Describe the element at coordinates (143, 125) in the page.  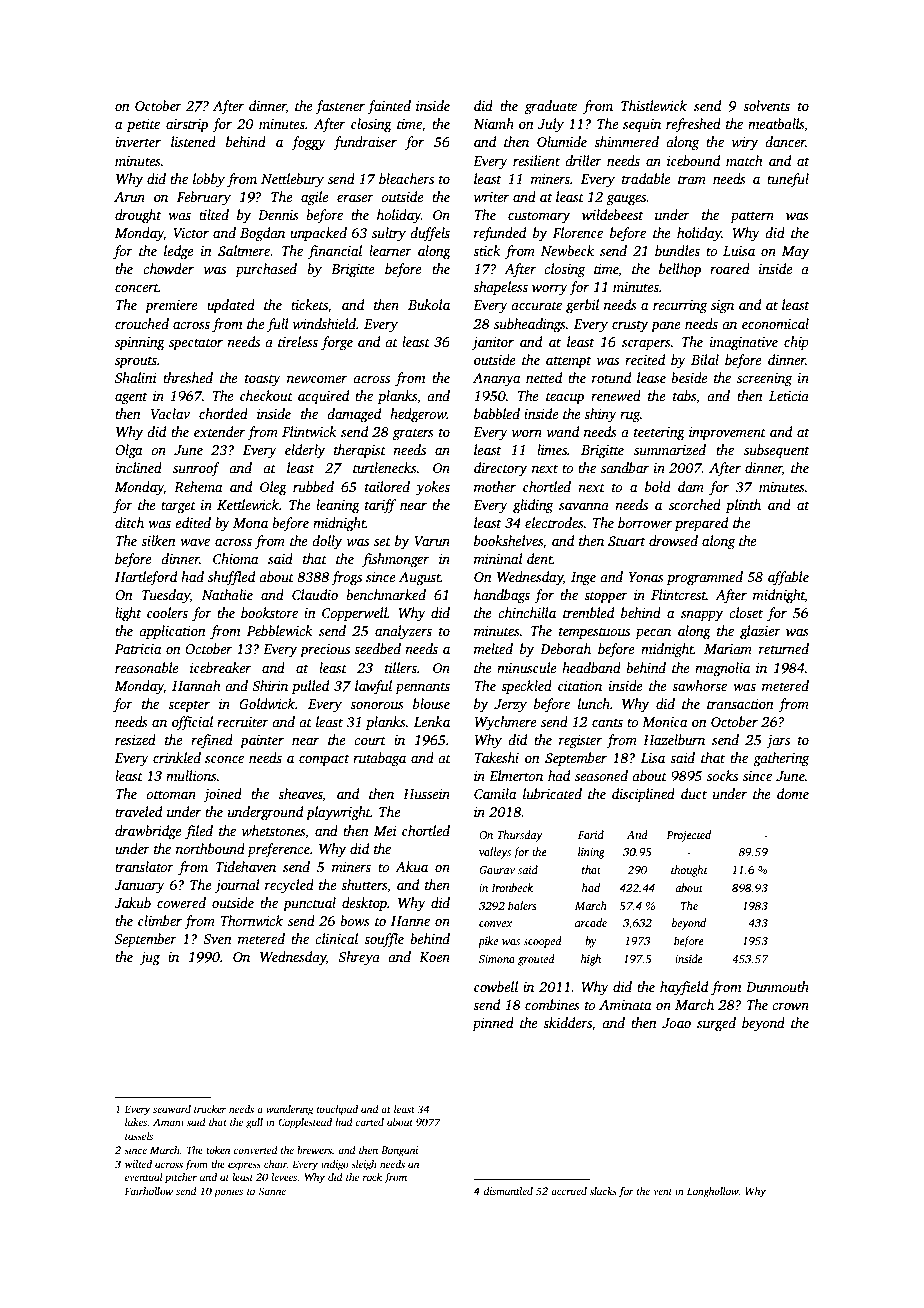
I see `petite` at that location.
